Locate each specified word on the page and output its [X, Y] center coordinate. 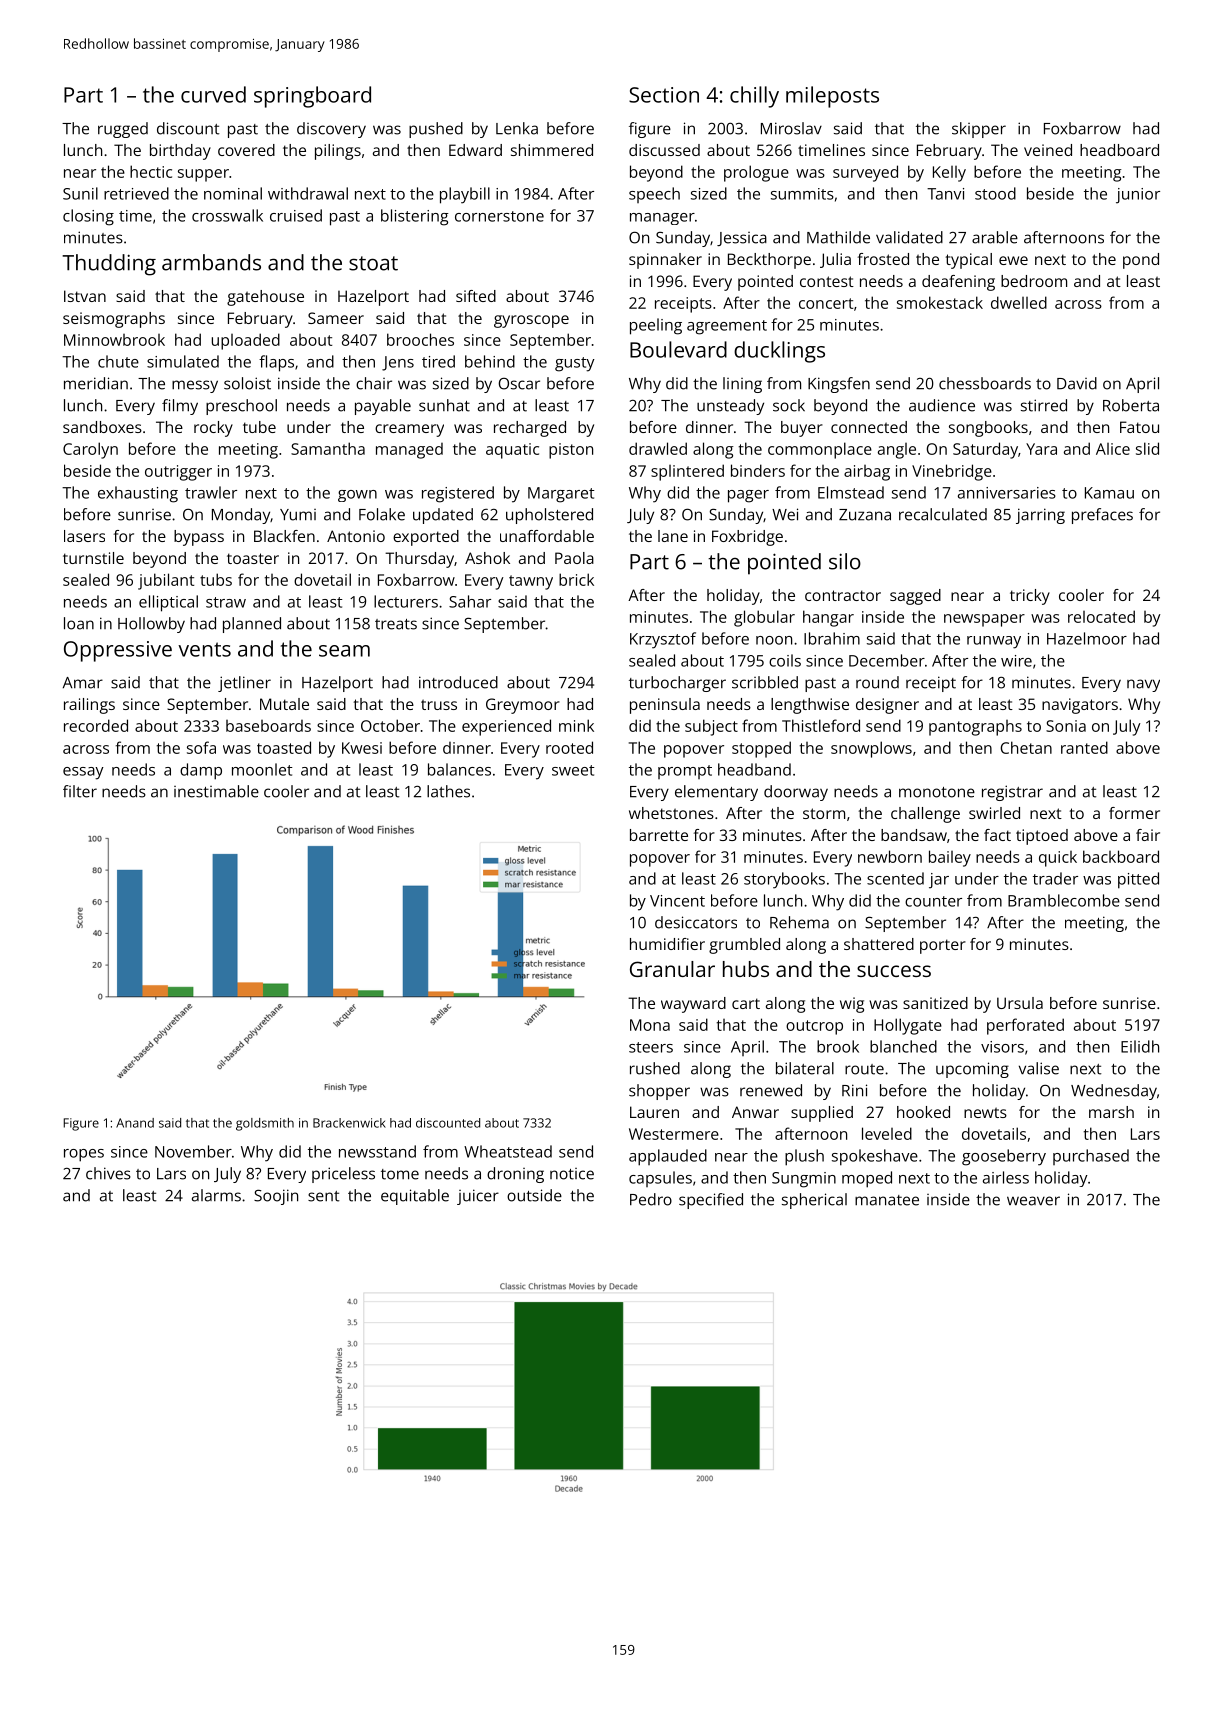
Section [664, 95]
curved [213, 94]
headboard [1119, 150]
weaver [1033, 1201]
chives [108, 1173]
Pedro [651, 1199]
